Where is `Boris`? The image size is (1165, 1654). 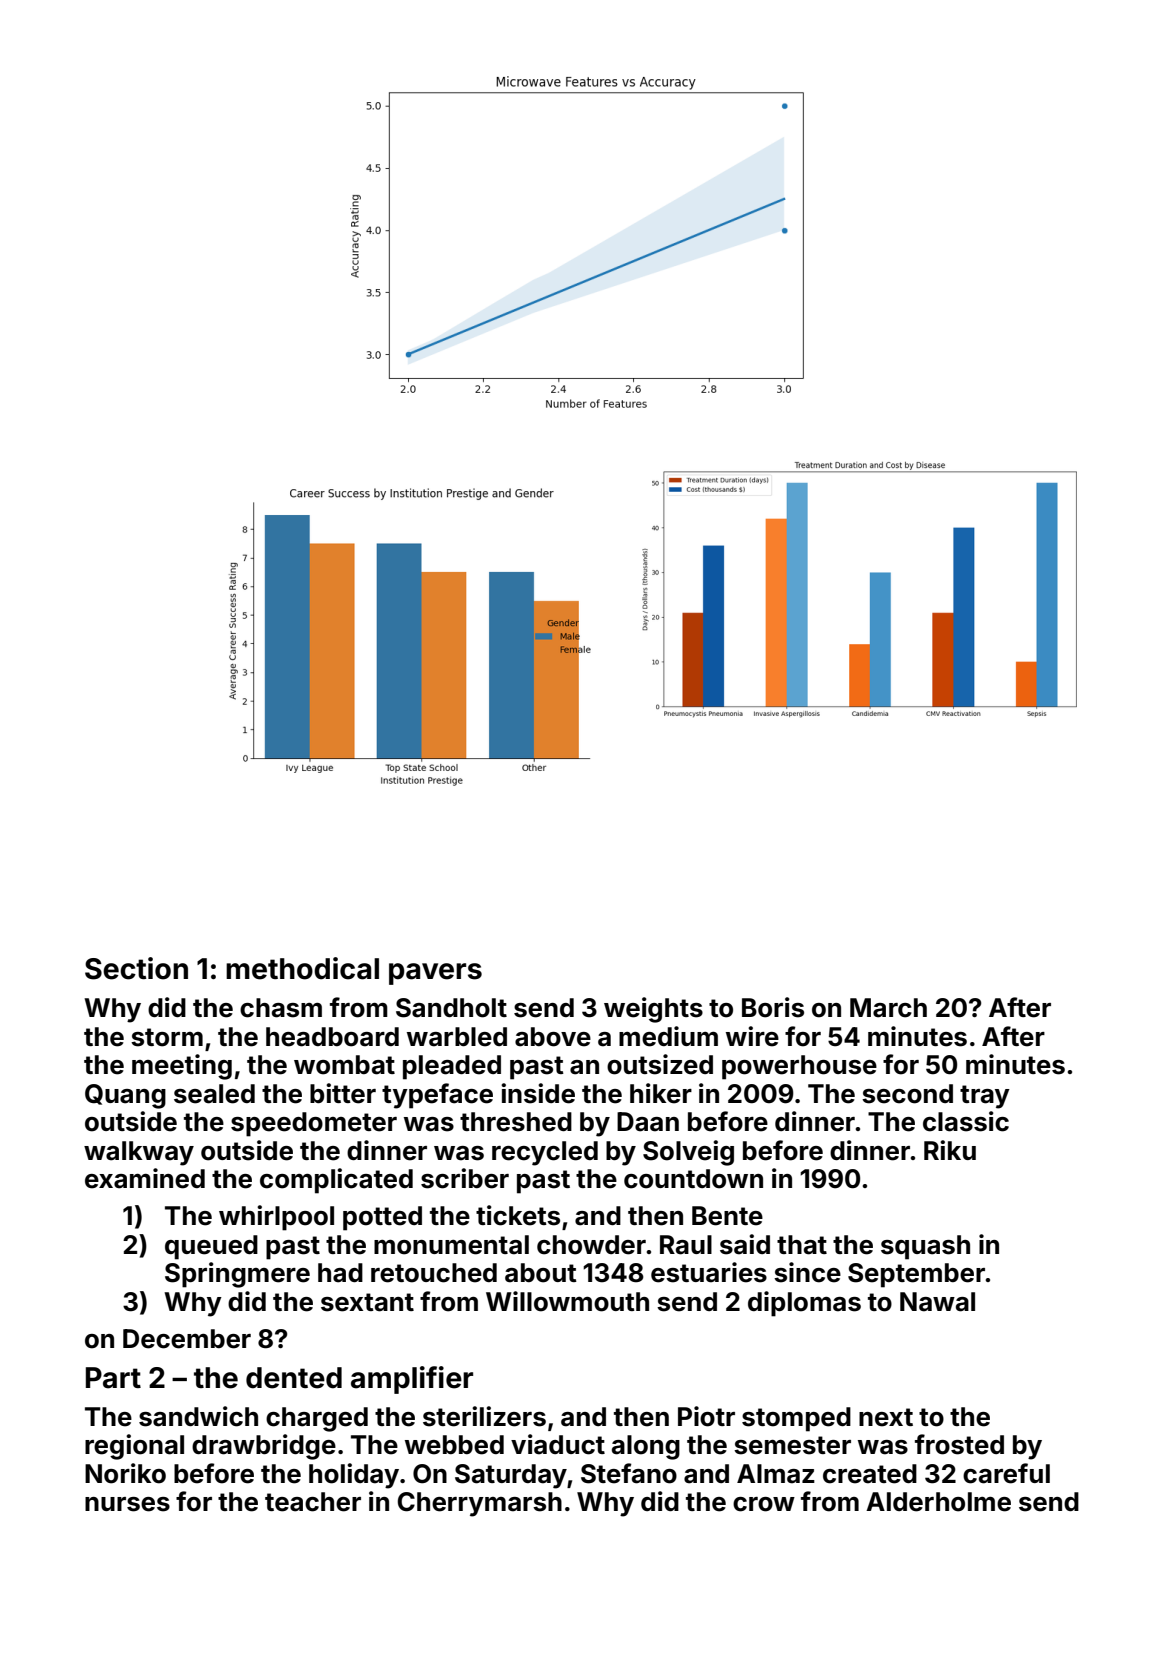 Boris is located at coordinates (773, 1007).
